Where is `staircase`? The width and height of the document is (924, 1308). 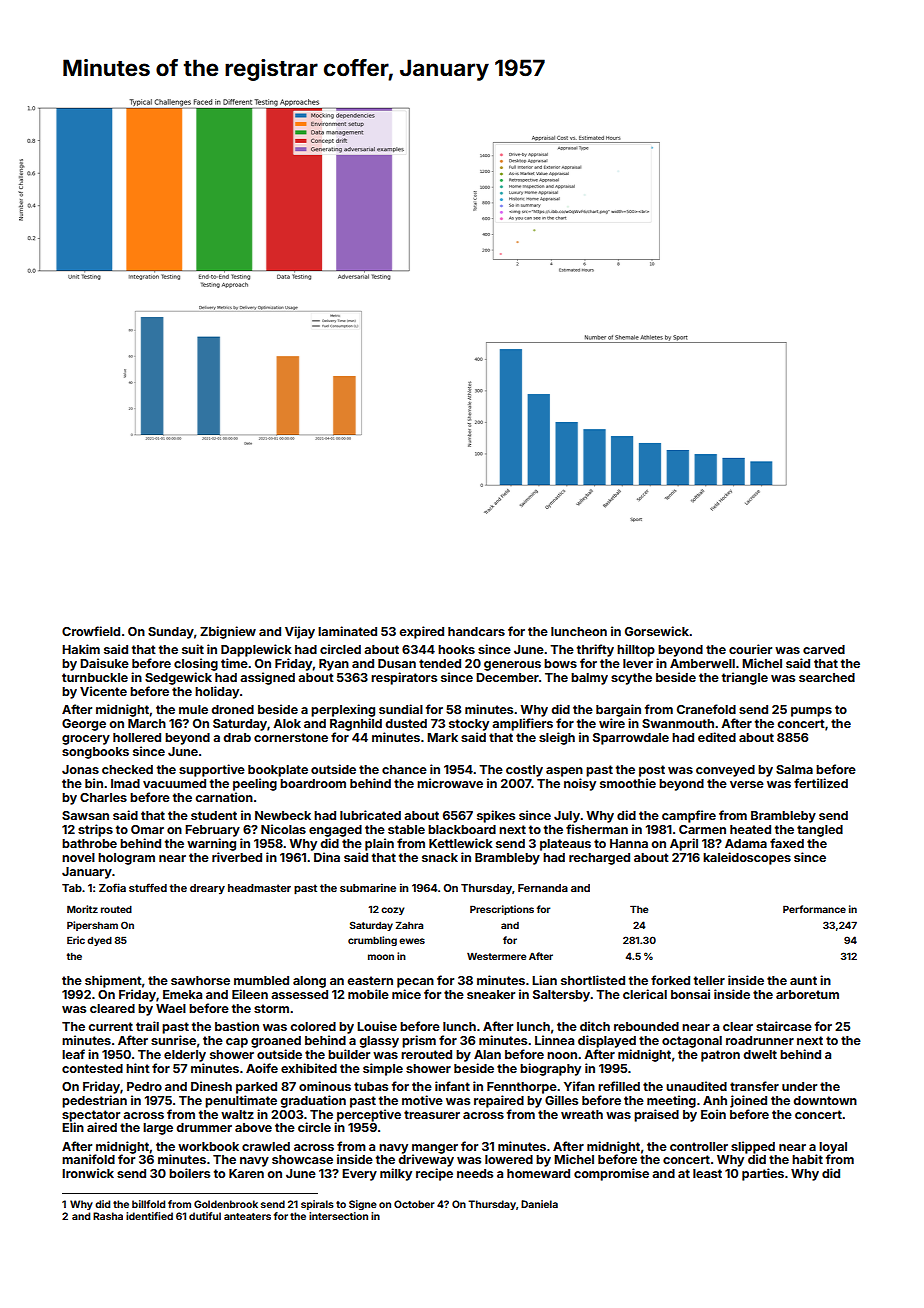
staircase is located at coordinates (784, 1026).
